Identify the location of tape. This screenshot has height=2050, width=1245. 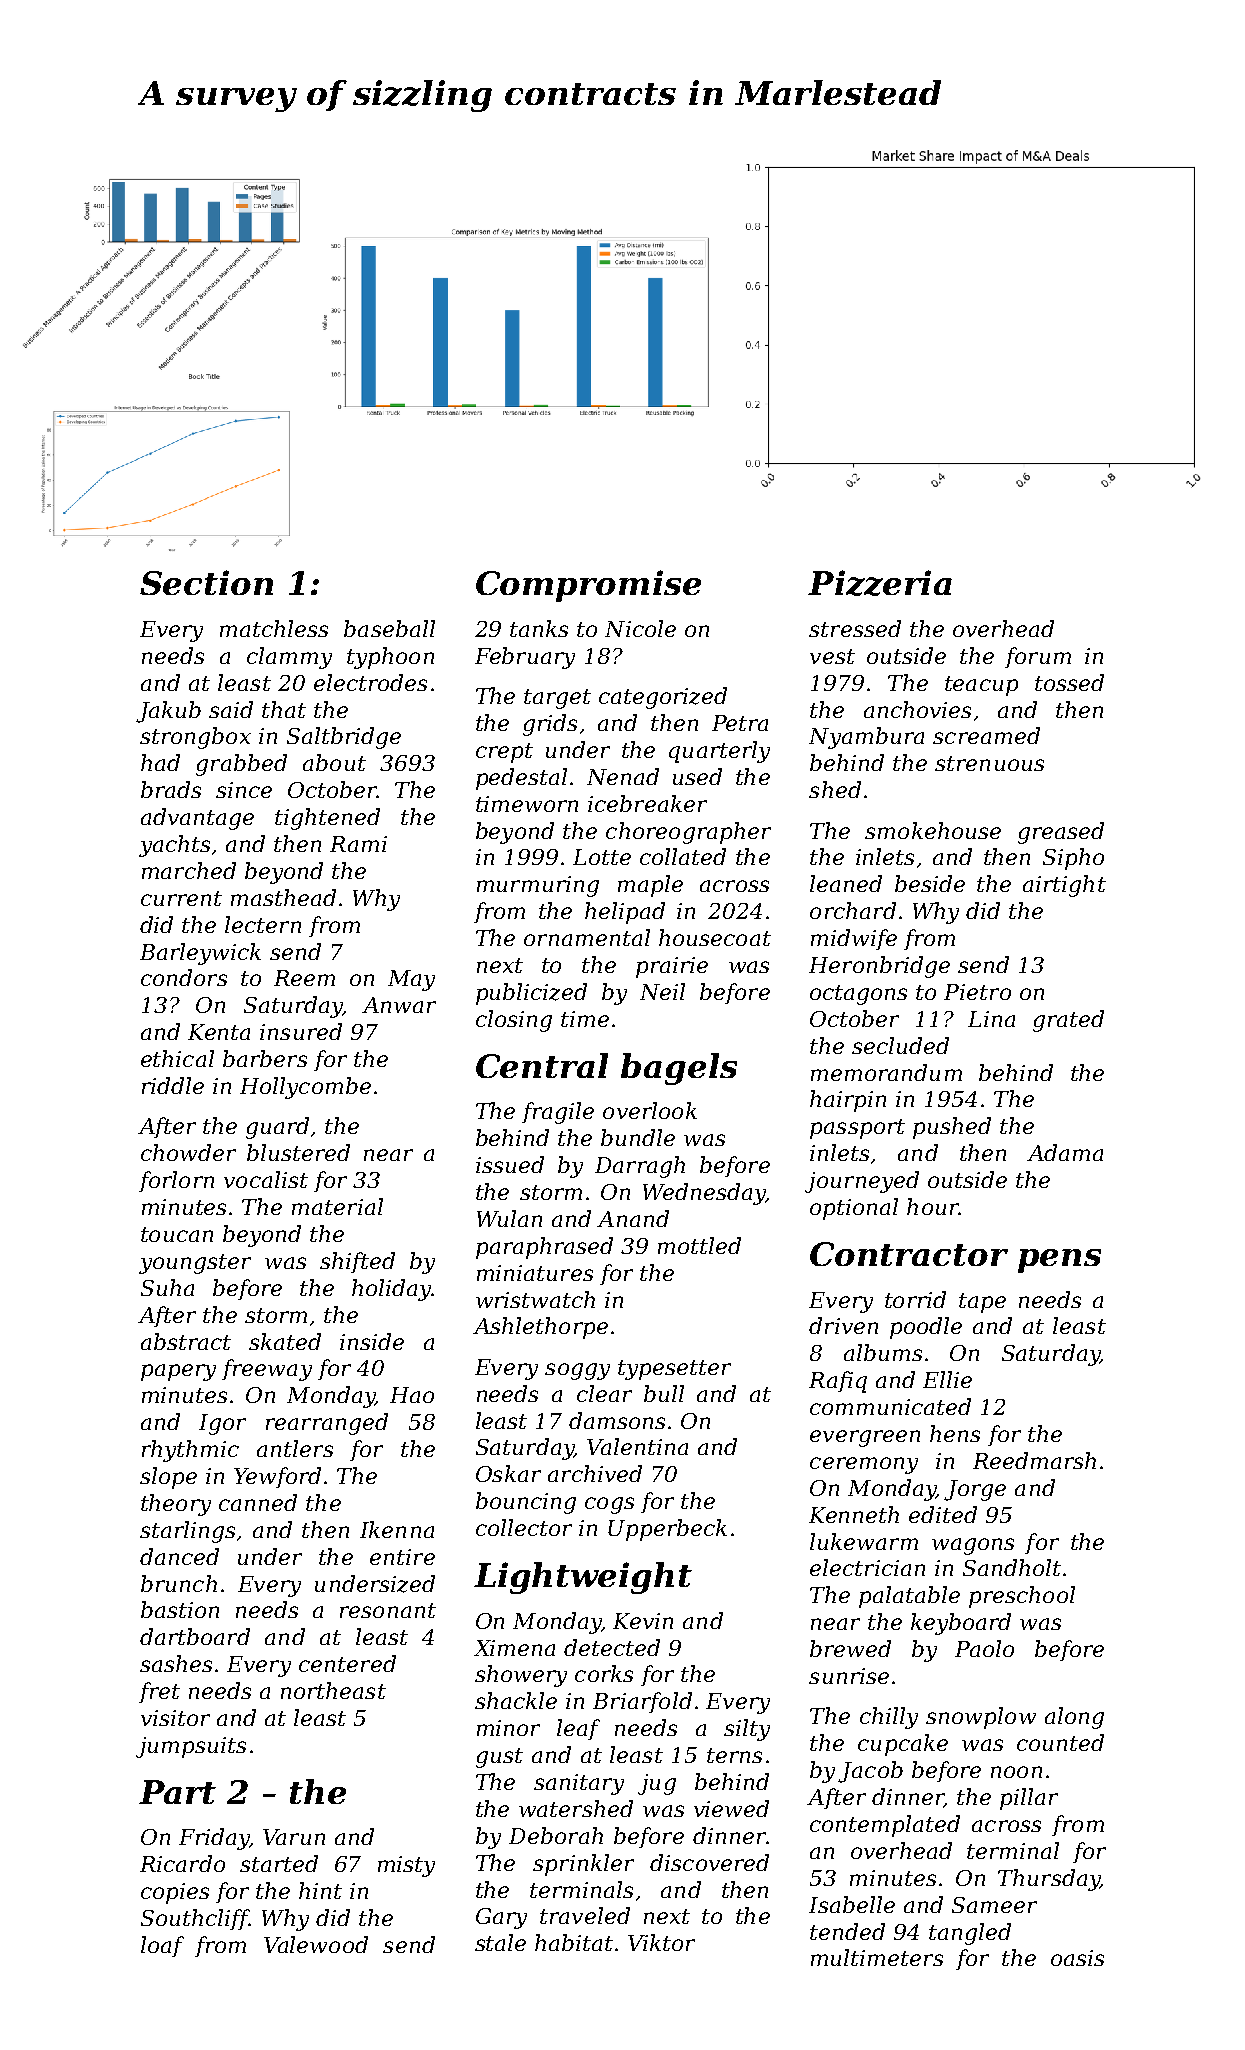
(982, 1303).
